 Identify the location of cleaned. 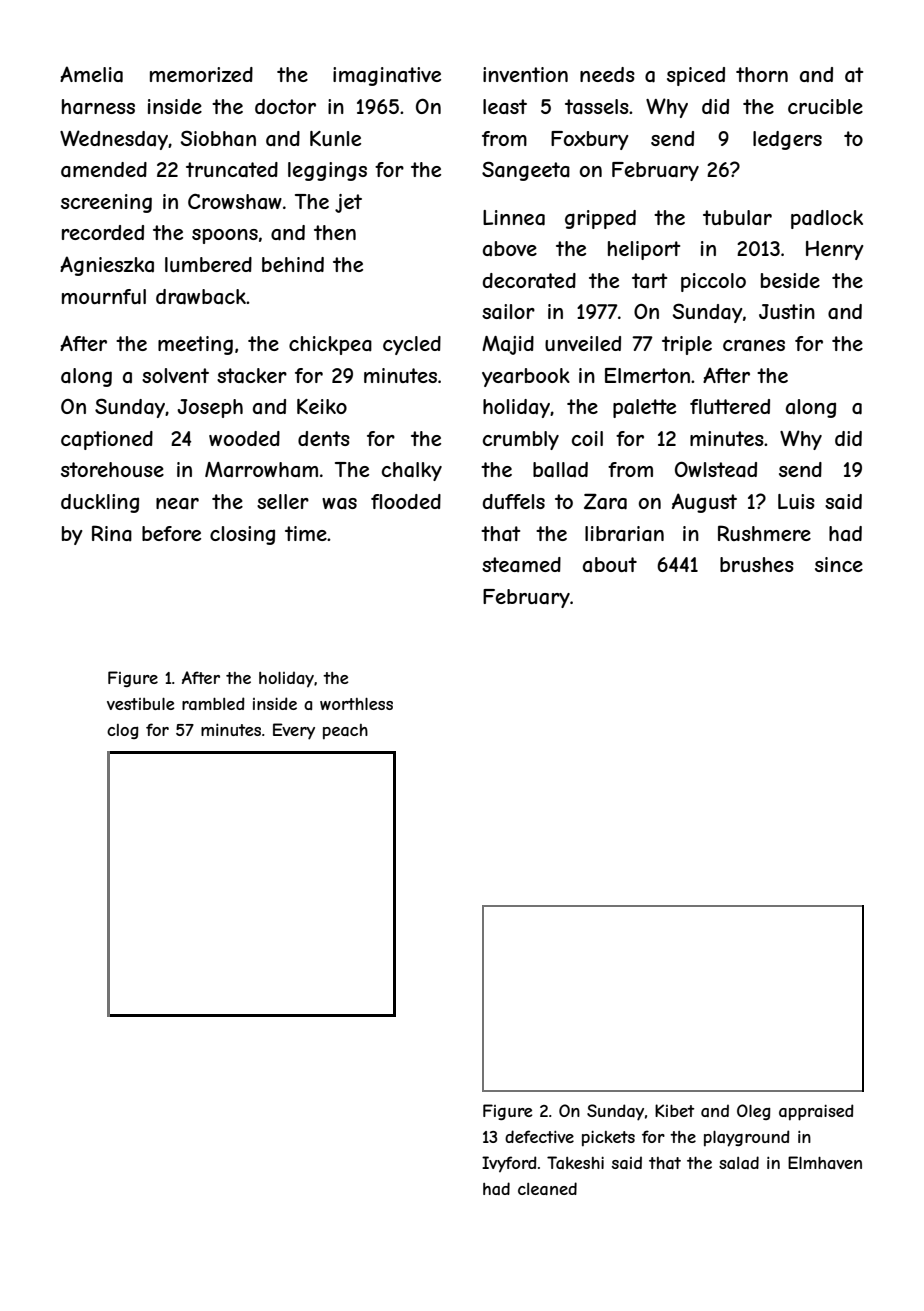
(547, 1188).
